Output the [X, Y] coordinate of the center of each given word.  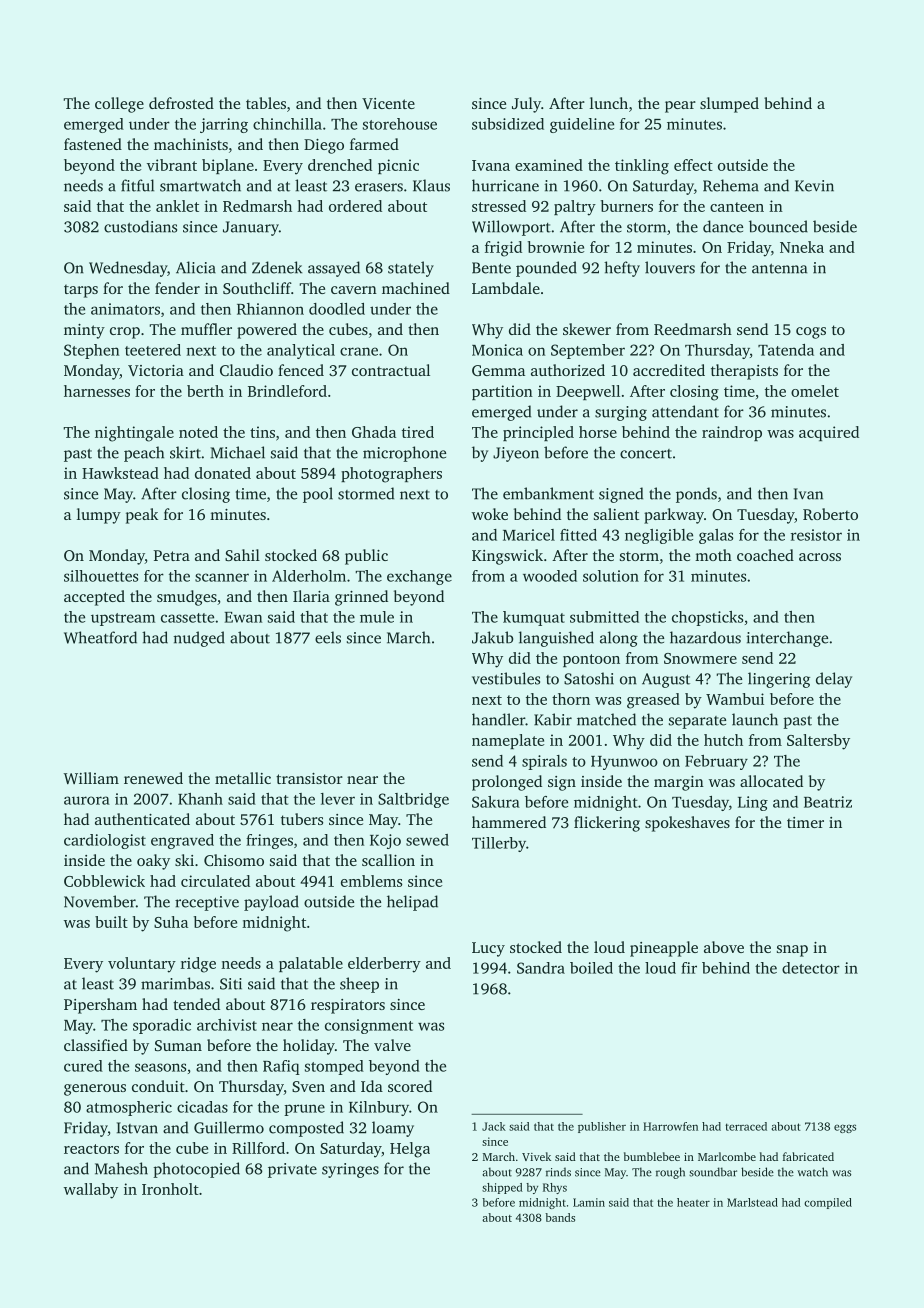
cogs [811, 333]
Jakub [492, 637]
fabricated [808, 1156]
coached [765, 555]
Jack [494, 1126]
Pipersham [100, 1006]
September [588, 351]
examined [549, 165]
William [91, 778]
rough [670, 1173]
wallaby [91, 1191]
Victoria [156, 370]
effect [693, 165]
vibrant [172, 165]
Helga [410, 1150]
